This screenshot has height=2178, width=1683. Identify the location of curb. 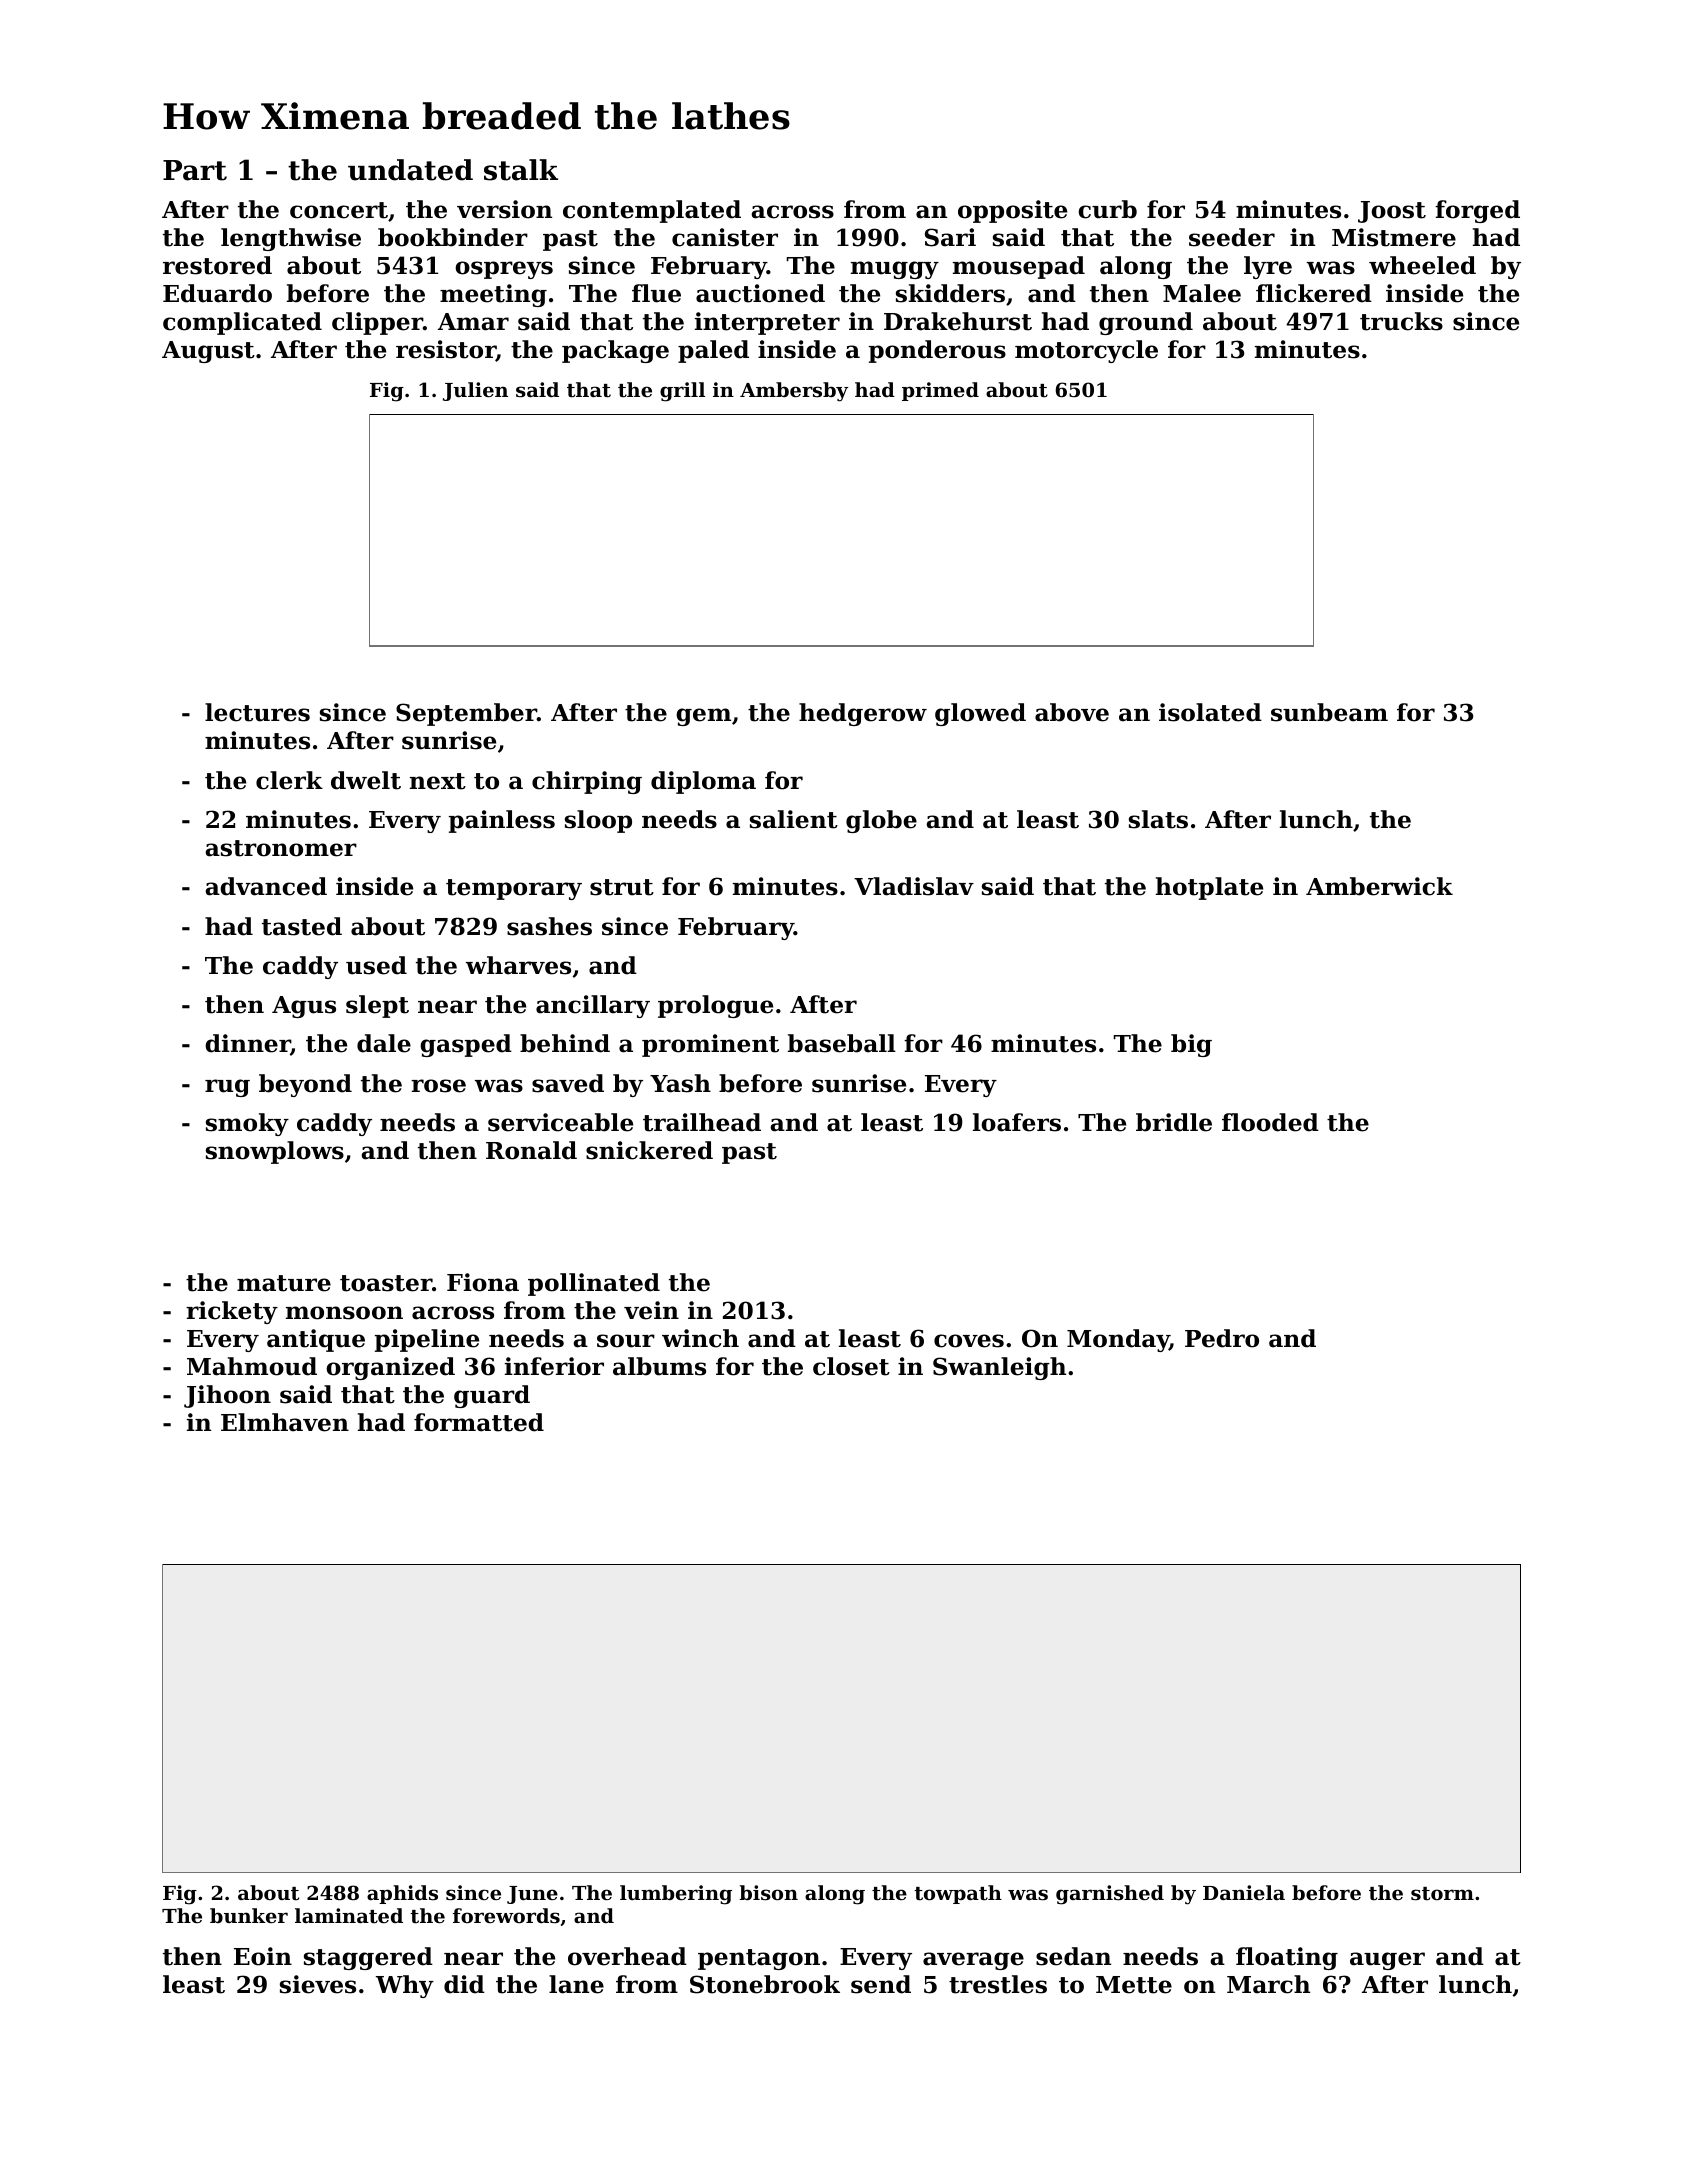
(1107, 209).
